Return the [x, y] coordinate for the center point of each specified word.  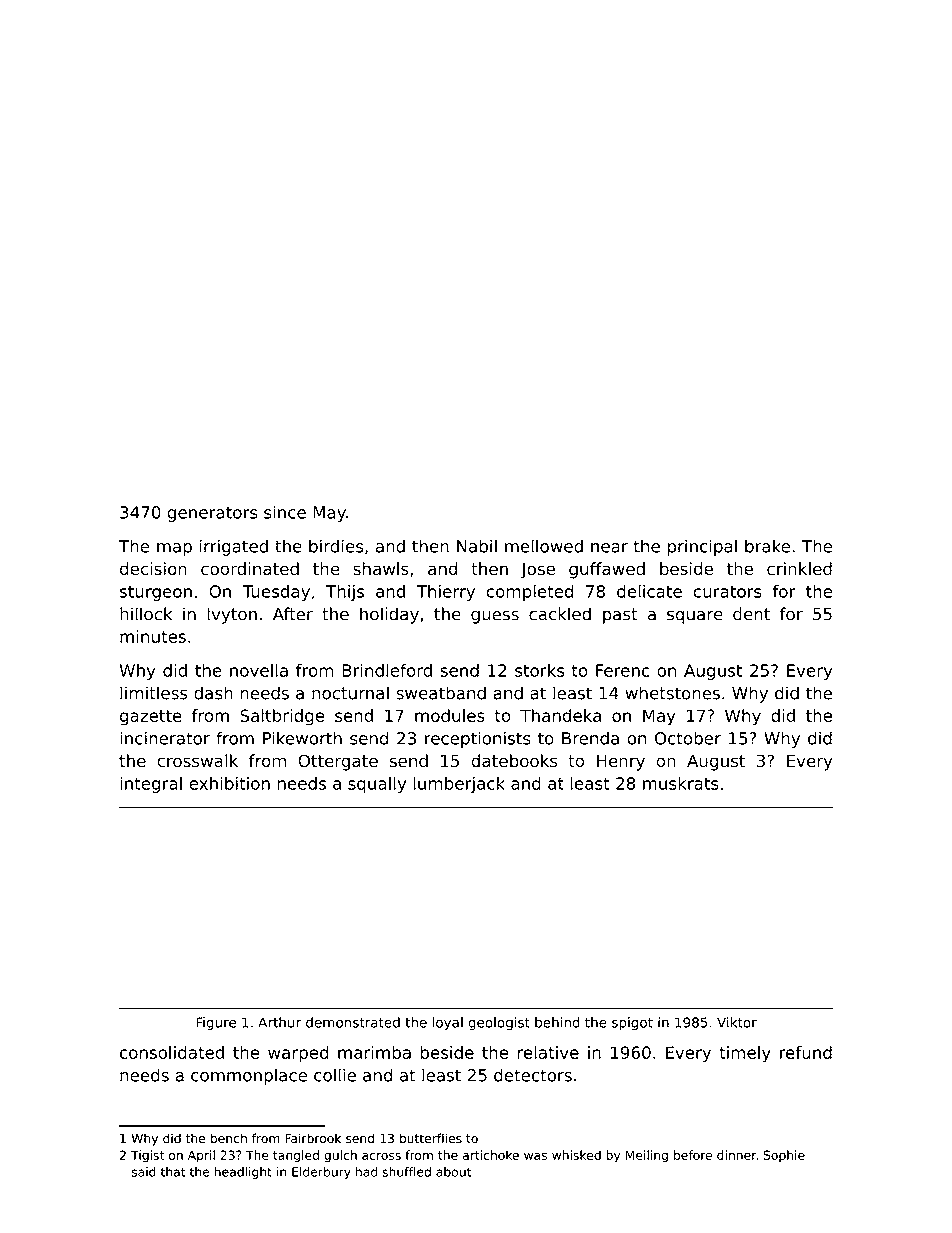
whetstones [672, 693]
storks [539, 670]
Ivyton [232, 616]
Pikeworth [302, 738]
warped [298, 1054]
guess [495, 617]
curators [728, 592]
